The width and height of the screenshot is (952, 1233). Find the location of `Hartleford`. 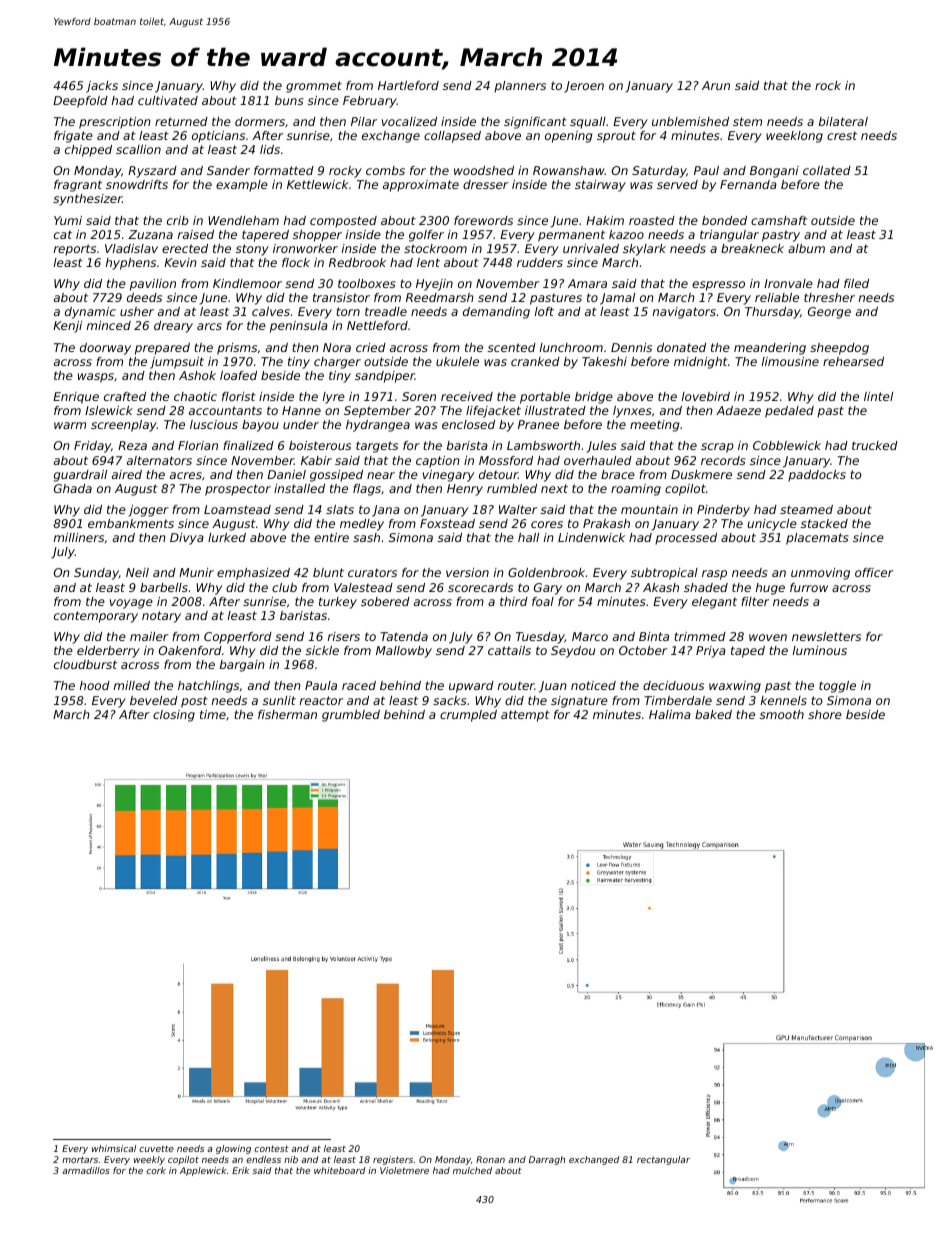

Hartleford is located at coordinates (408, 85).
